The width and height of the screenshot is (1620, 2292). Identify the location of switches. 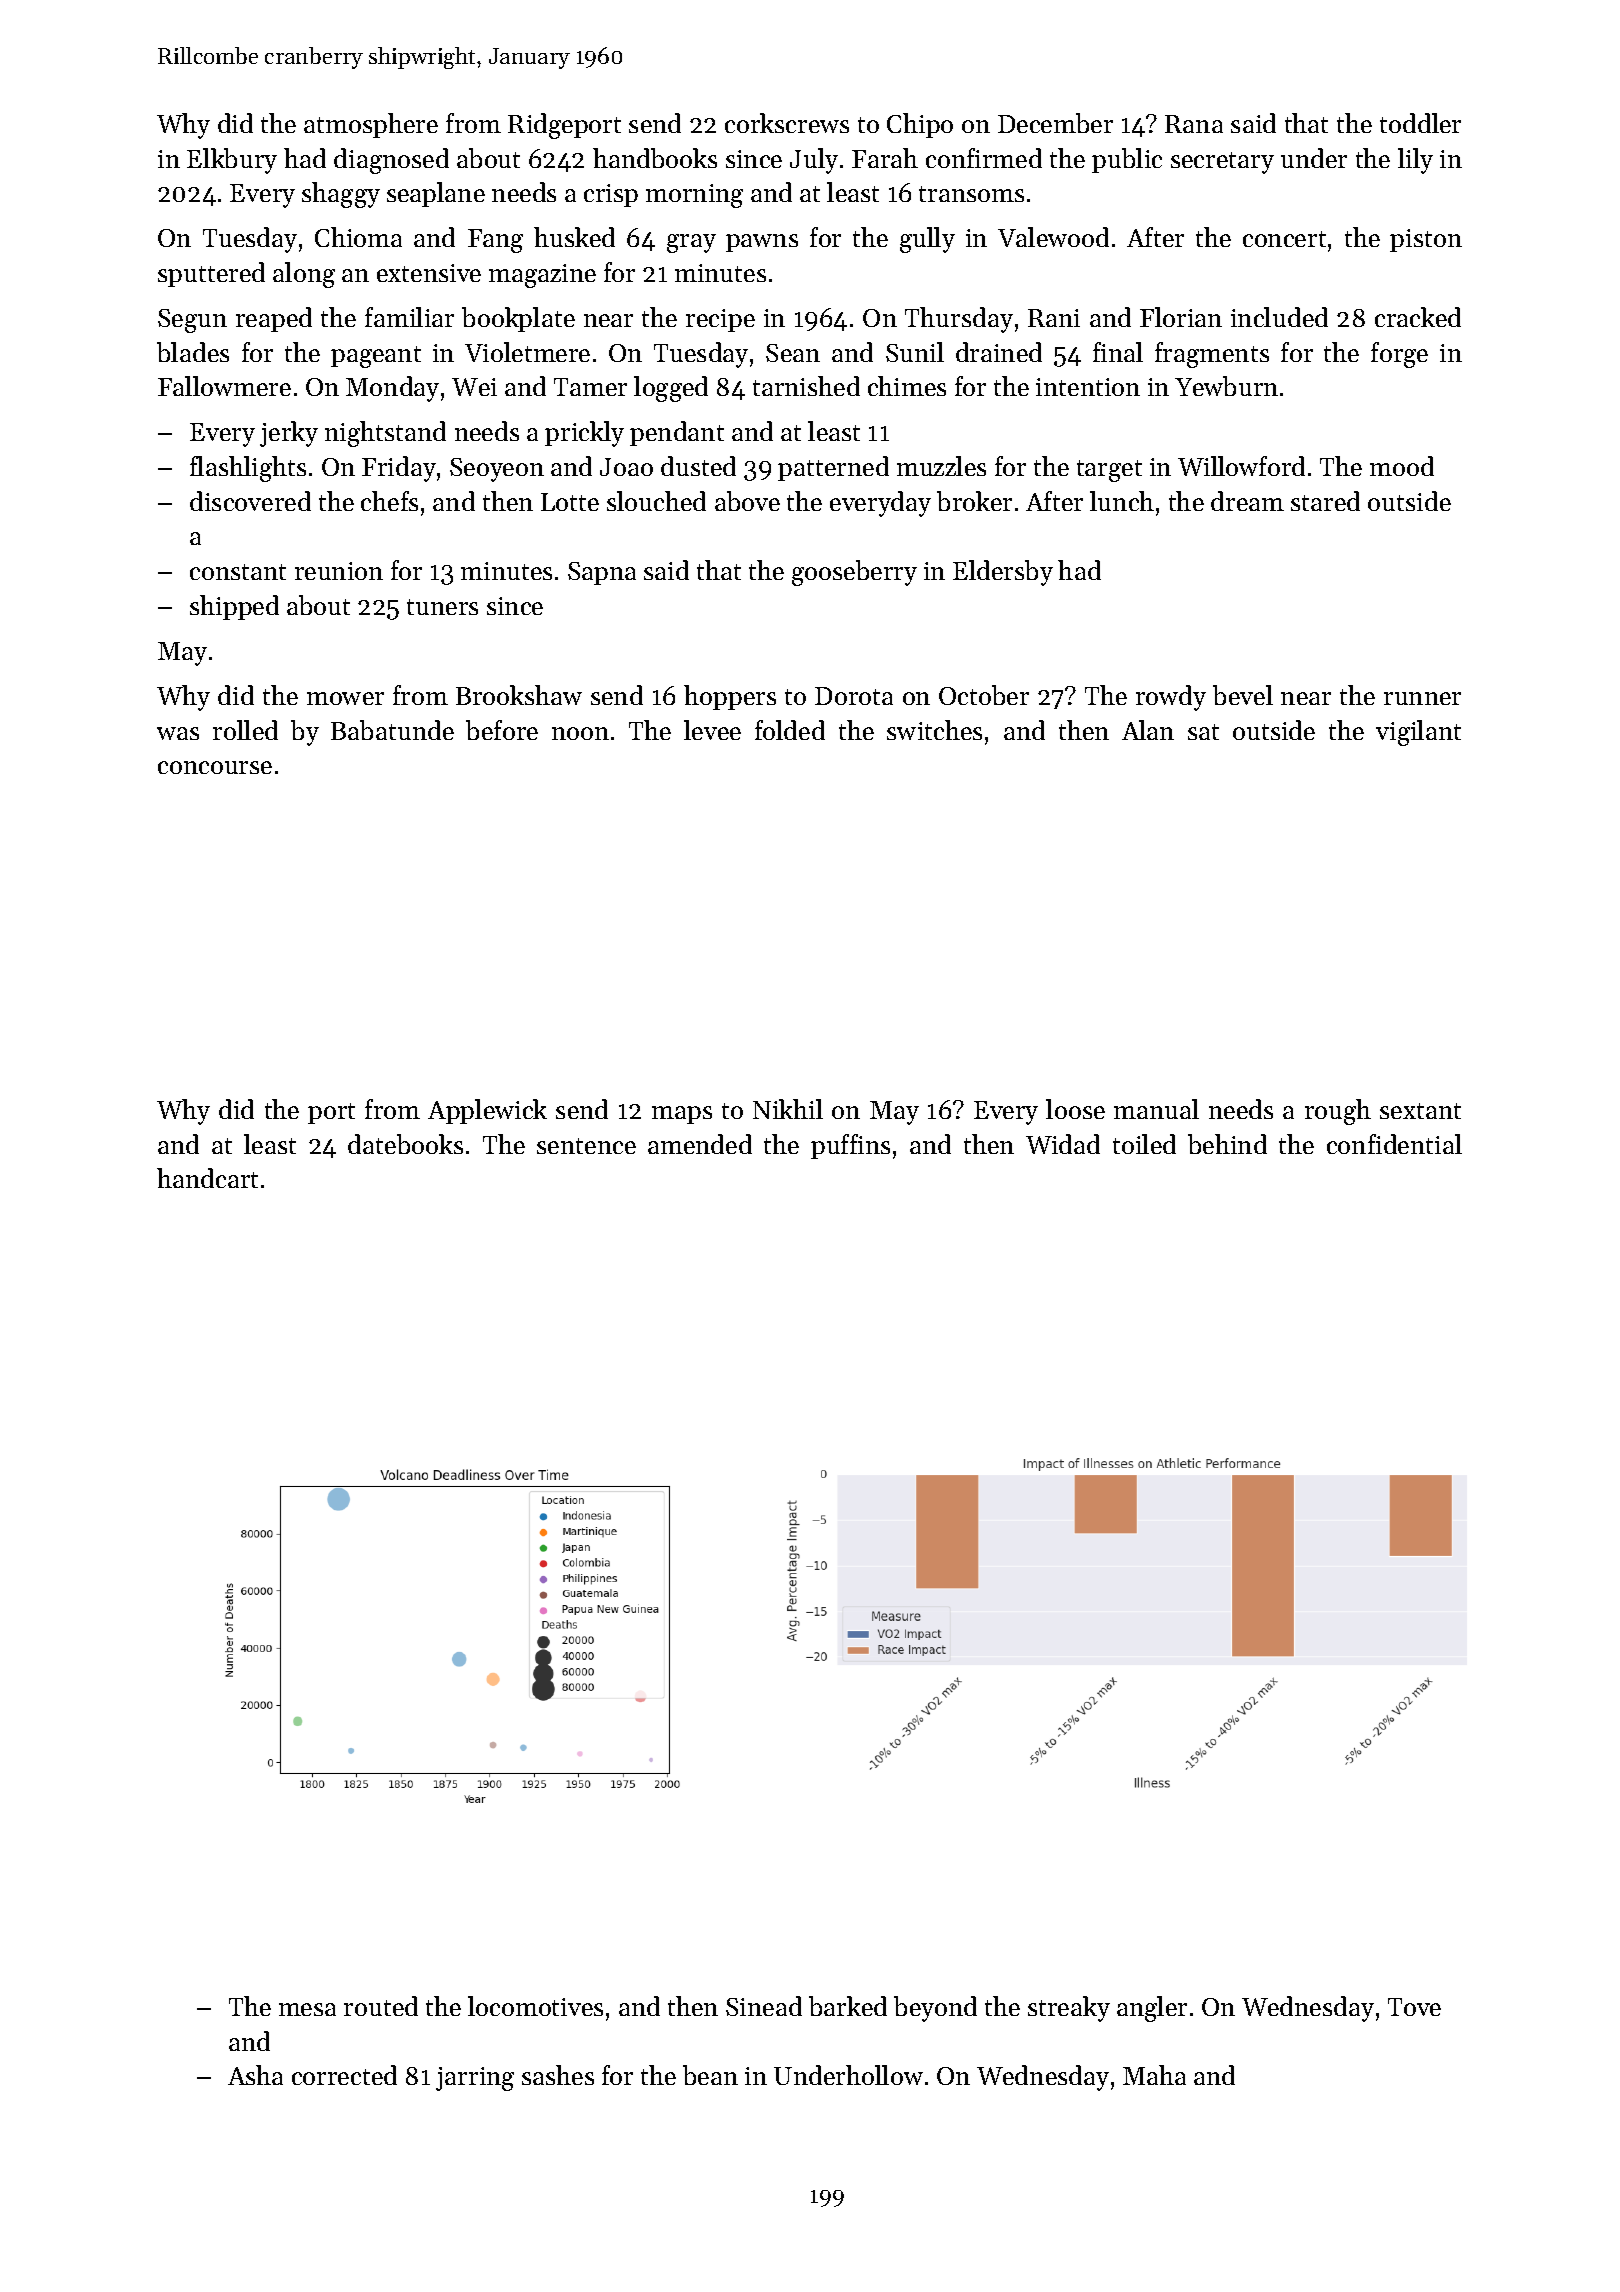
(934, 730).
